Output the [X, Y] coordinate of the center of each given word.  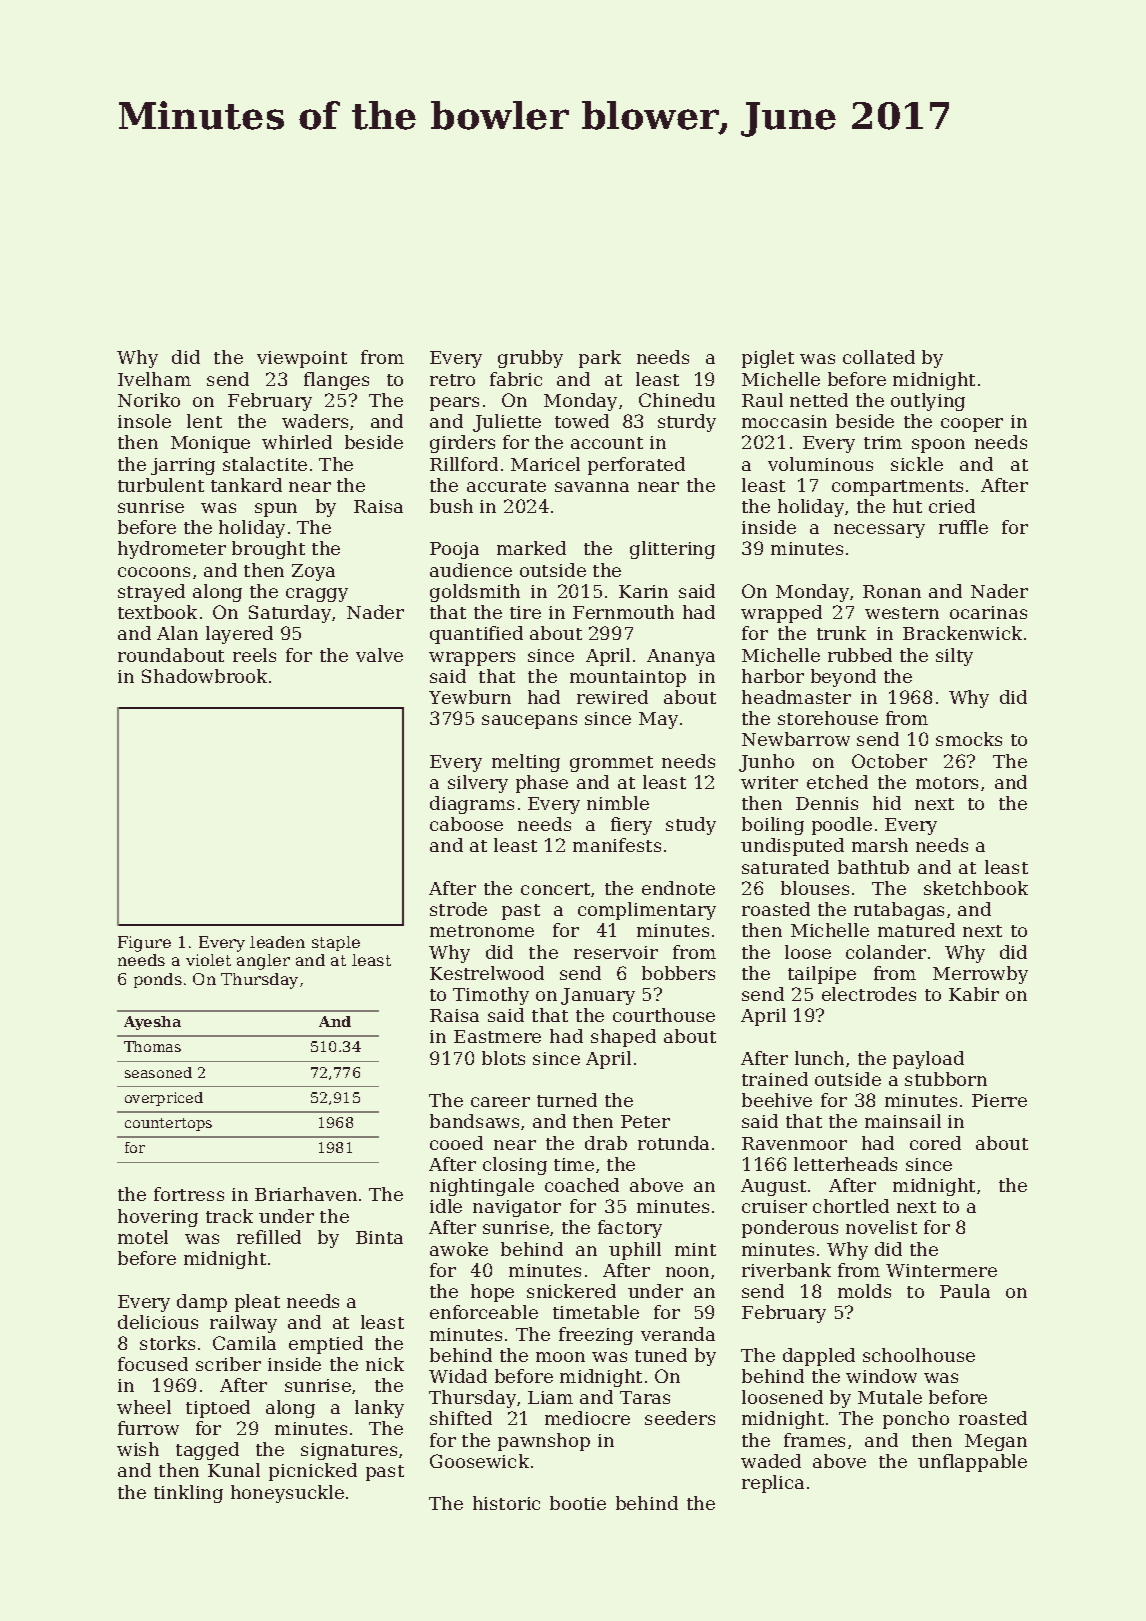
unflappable [972, 1463]
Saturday [290, 614]
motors [947, 783]
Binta [379, 1237]
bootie [578, 1503]
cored [935, 1143]
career [500, 1102]
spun [276, 510]
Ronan [892, 591]
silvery [478, 784]
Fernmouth [623, 612]
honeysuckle [287, 1494]
